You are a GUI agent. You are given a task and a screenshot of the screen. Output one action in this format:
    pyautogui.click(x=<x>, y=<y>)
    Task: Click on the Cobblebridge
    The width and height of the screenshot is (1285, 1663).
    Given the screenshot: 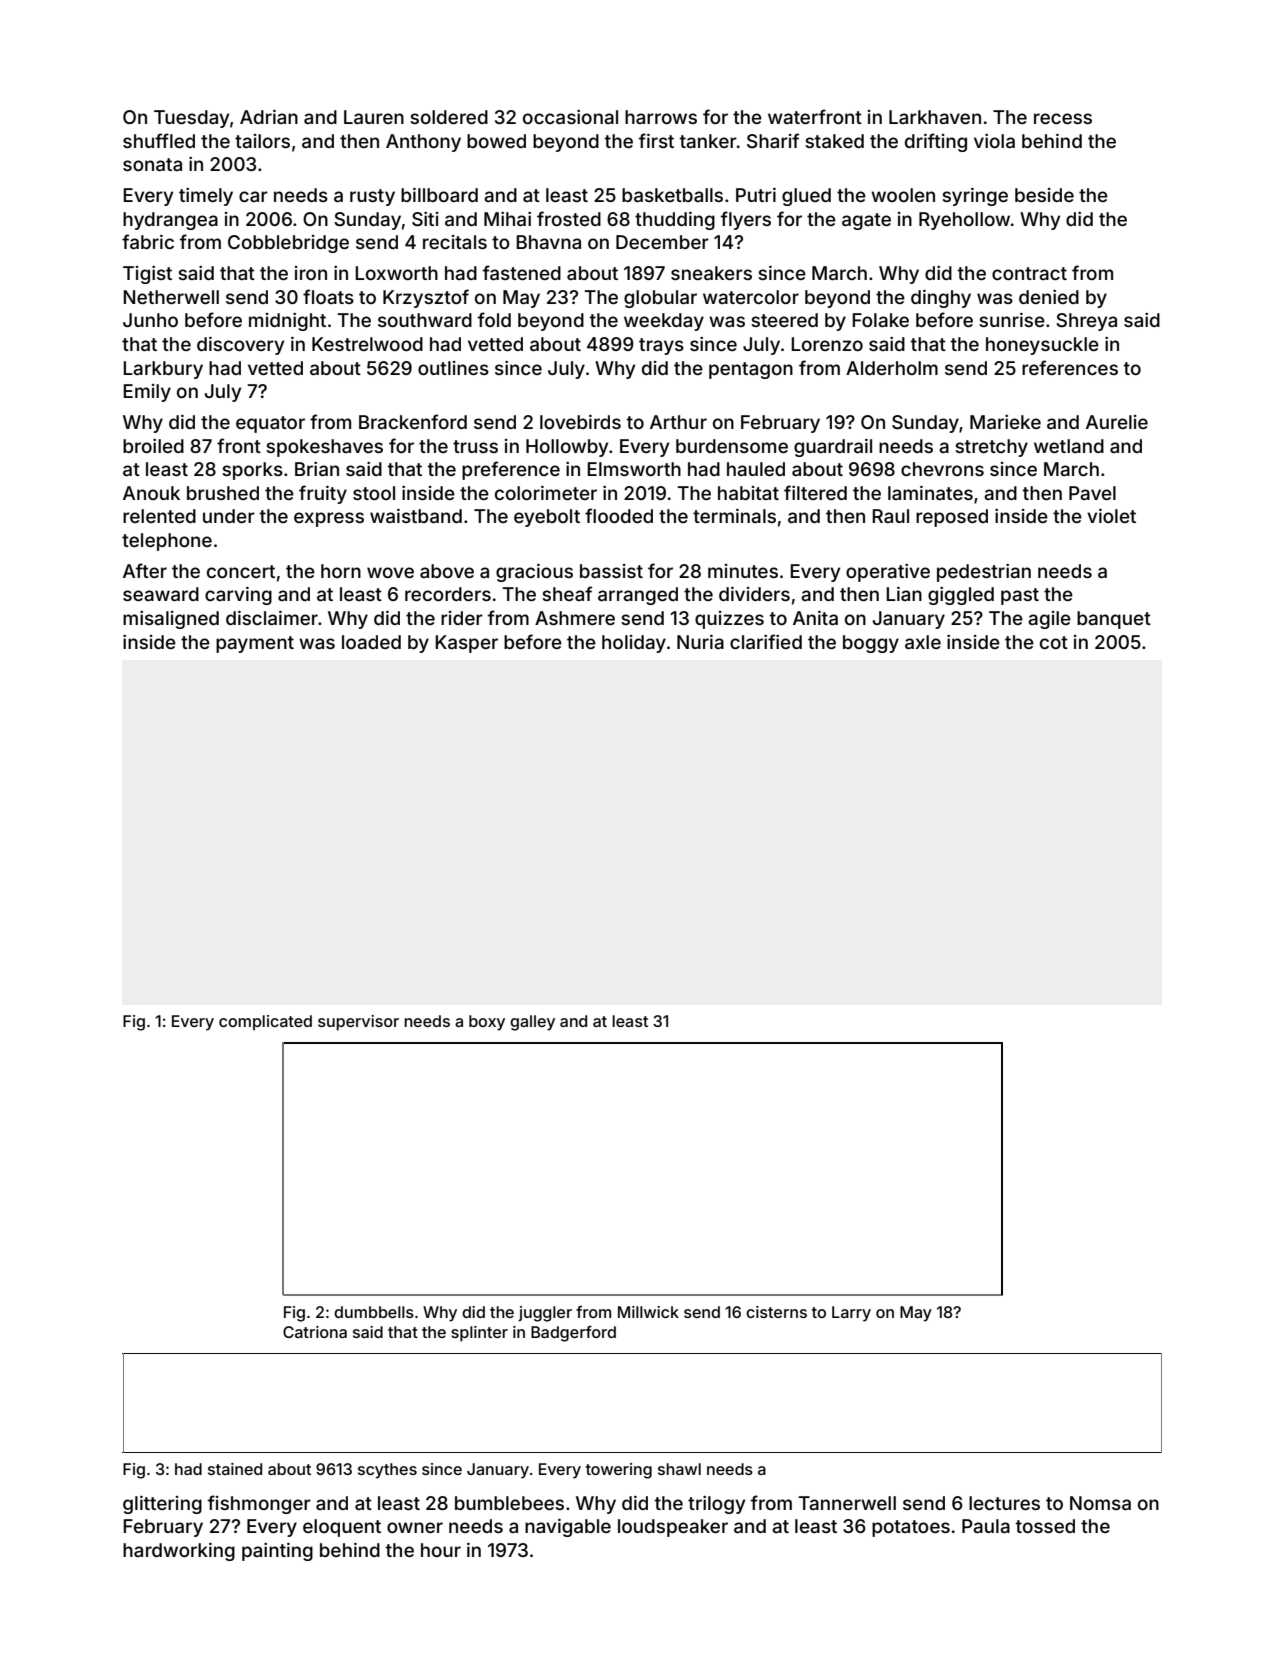 What is the action you would take?
    pyautogui.click(x=288, y=244)
